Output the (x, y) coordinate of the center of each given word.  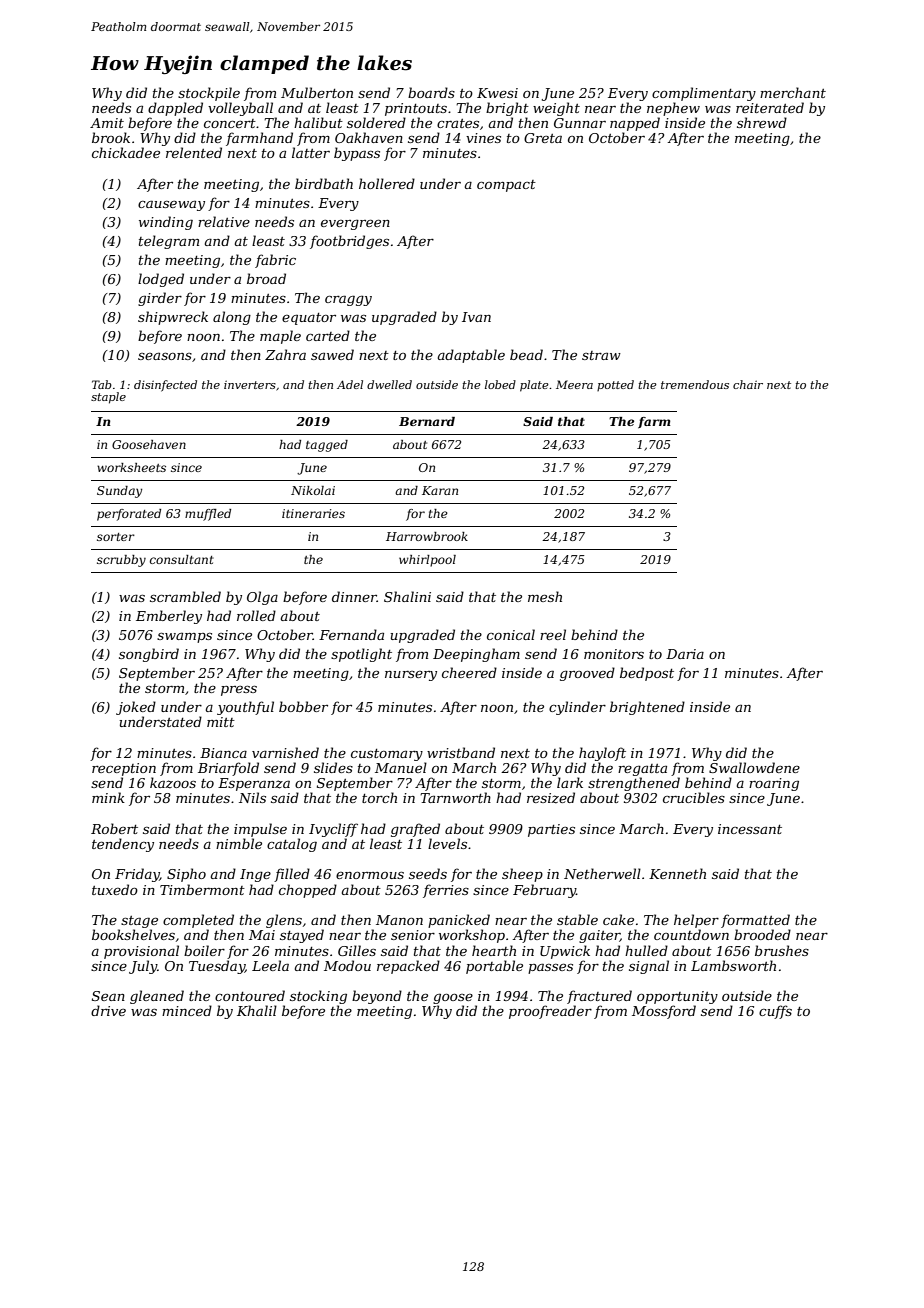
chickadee (126, 152)
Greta (543, 138)
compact (506, 186)
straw (601, 355)
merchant (793, 92)
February (544, 891)
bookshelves (133, 934)
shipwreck (173, 318)
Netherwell (602, 873)
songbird (149, 655)
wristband (461, 752)
